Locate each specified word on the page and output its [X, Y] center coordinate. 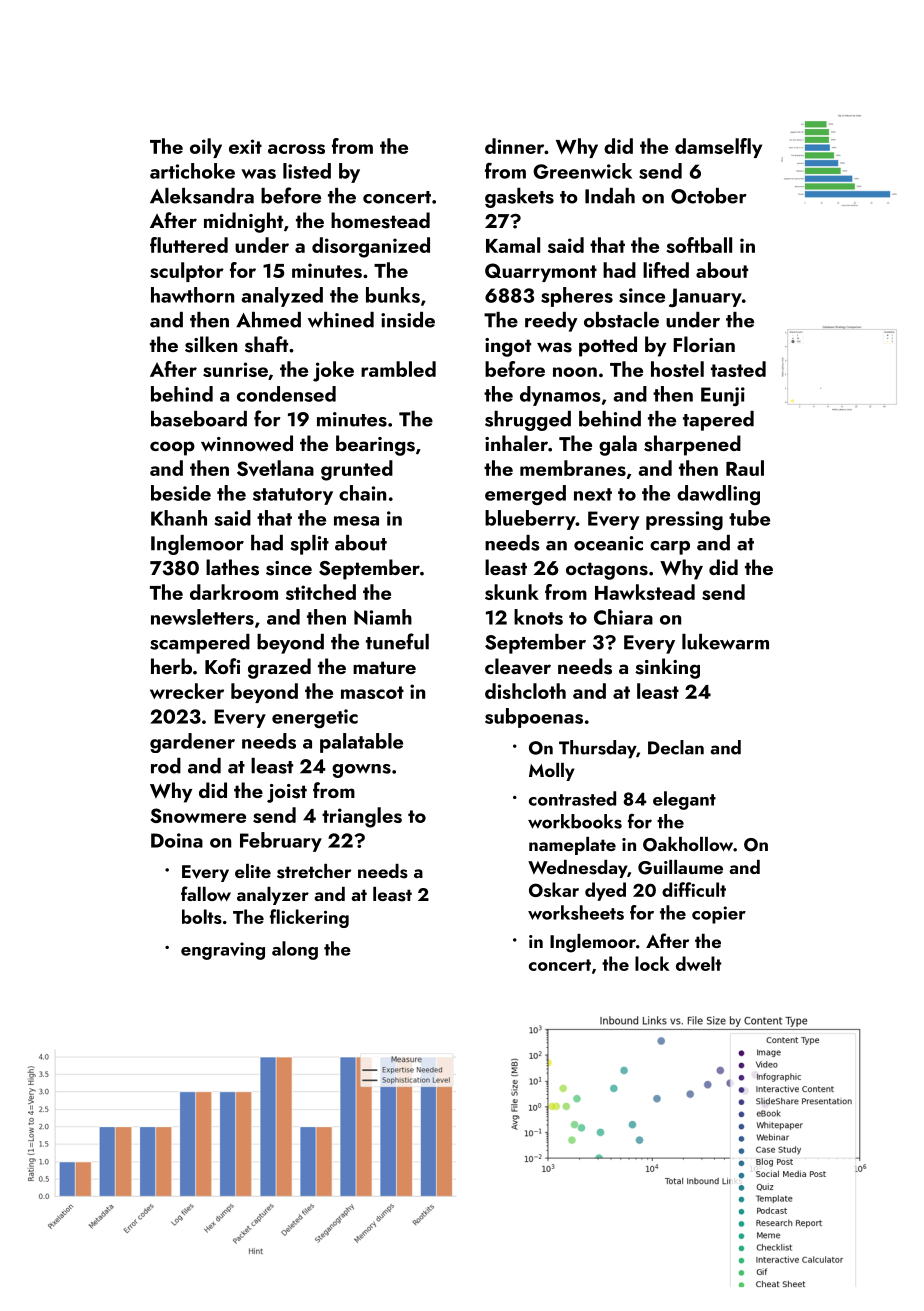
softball [699, 245]
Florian [704, 344]
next [593, 494]
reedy [551, 322]
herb [171, 666]
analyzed [282, 297]
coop [172, 448]
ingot [508, 347]
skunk [512, 592]
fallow [206, 893]
